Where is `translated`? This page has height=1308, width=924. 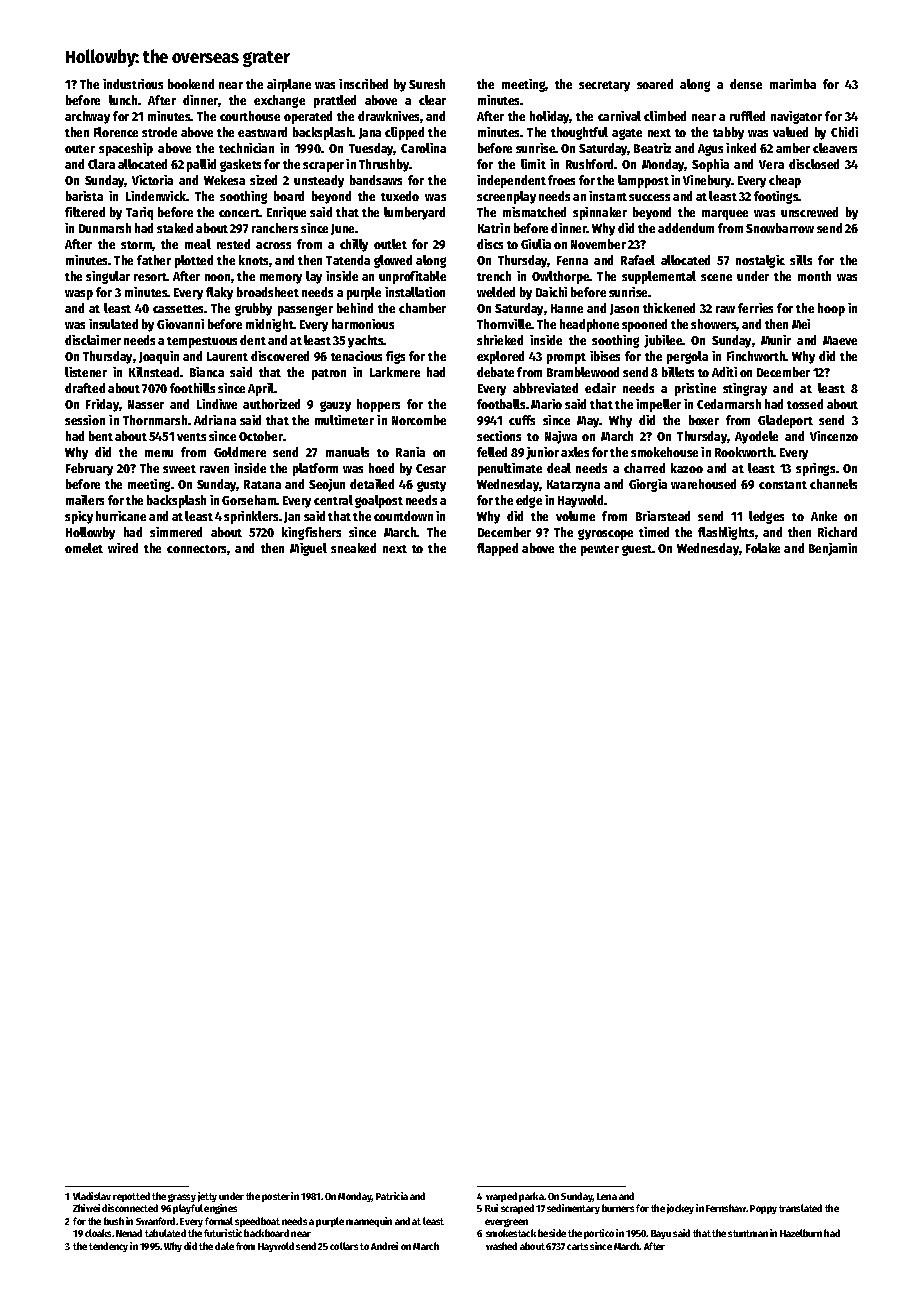 translated is located at coordinates (800, 1208).
